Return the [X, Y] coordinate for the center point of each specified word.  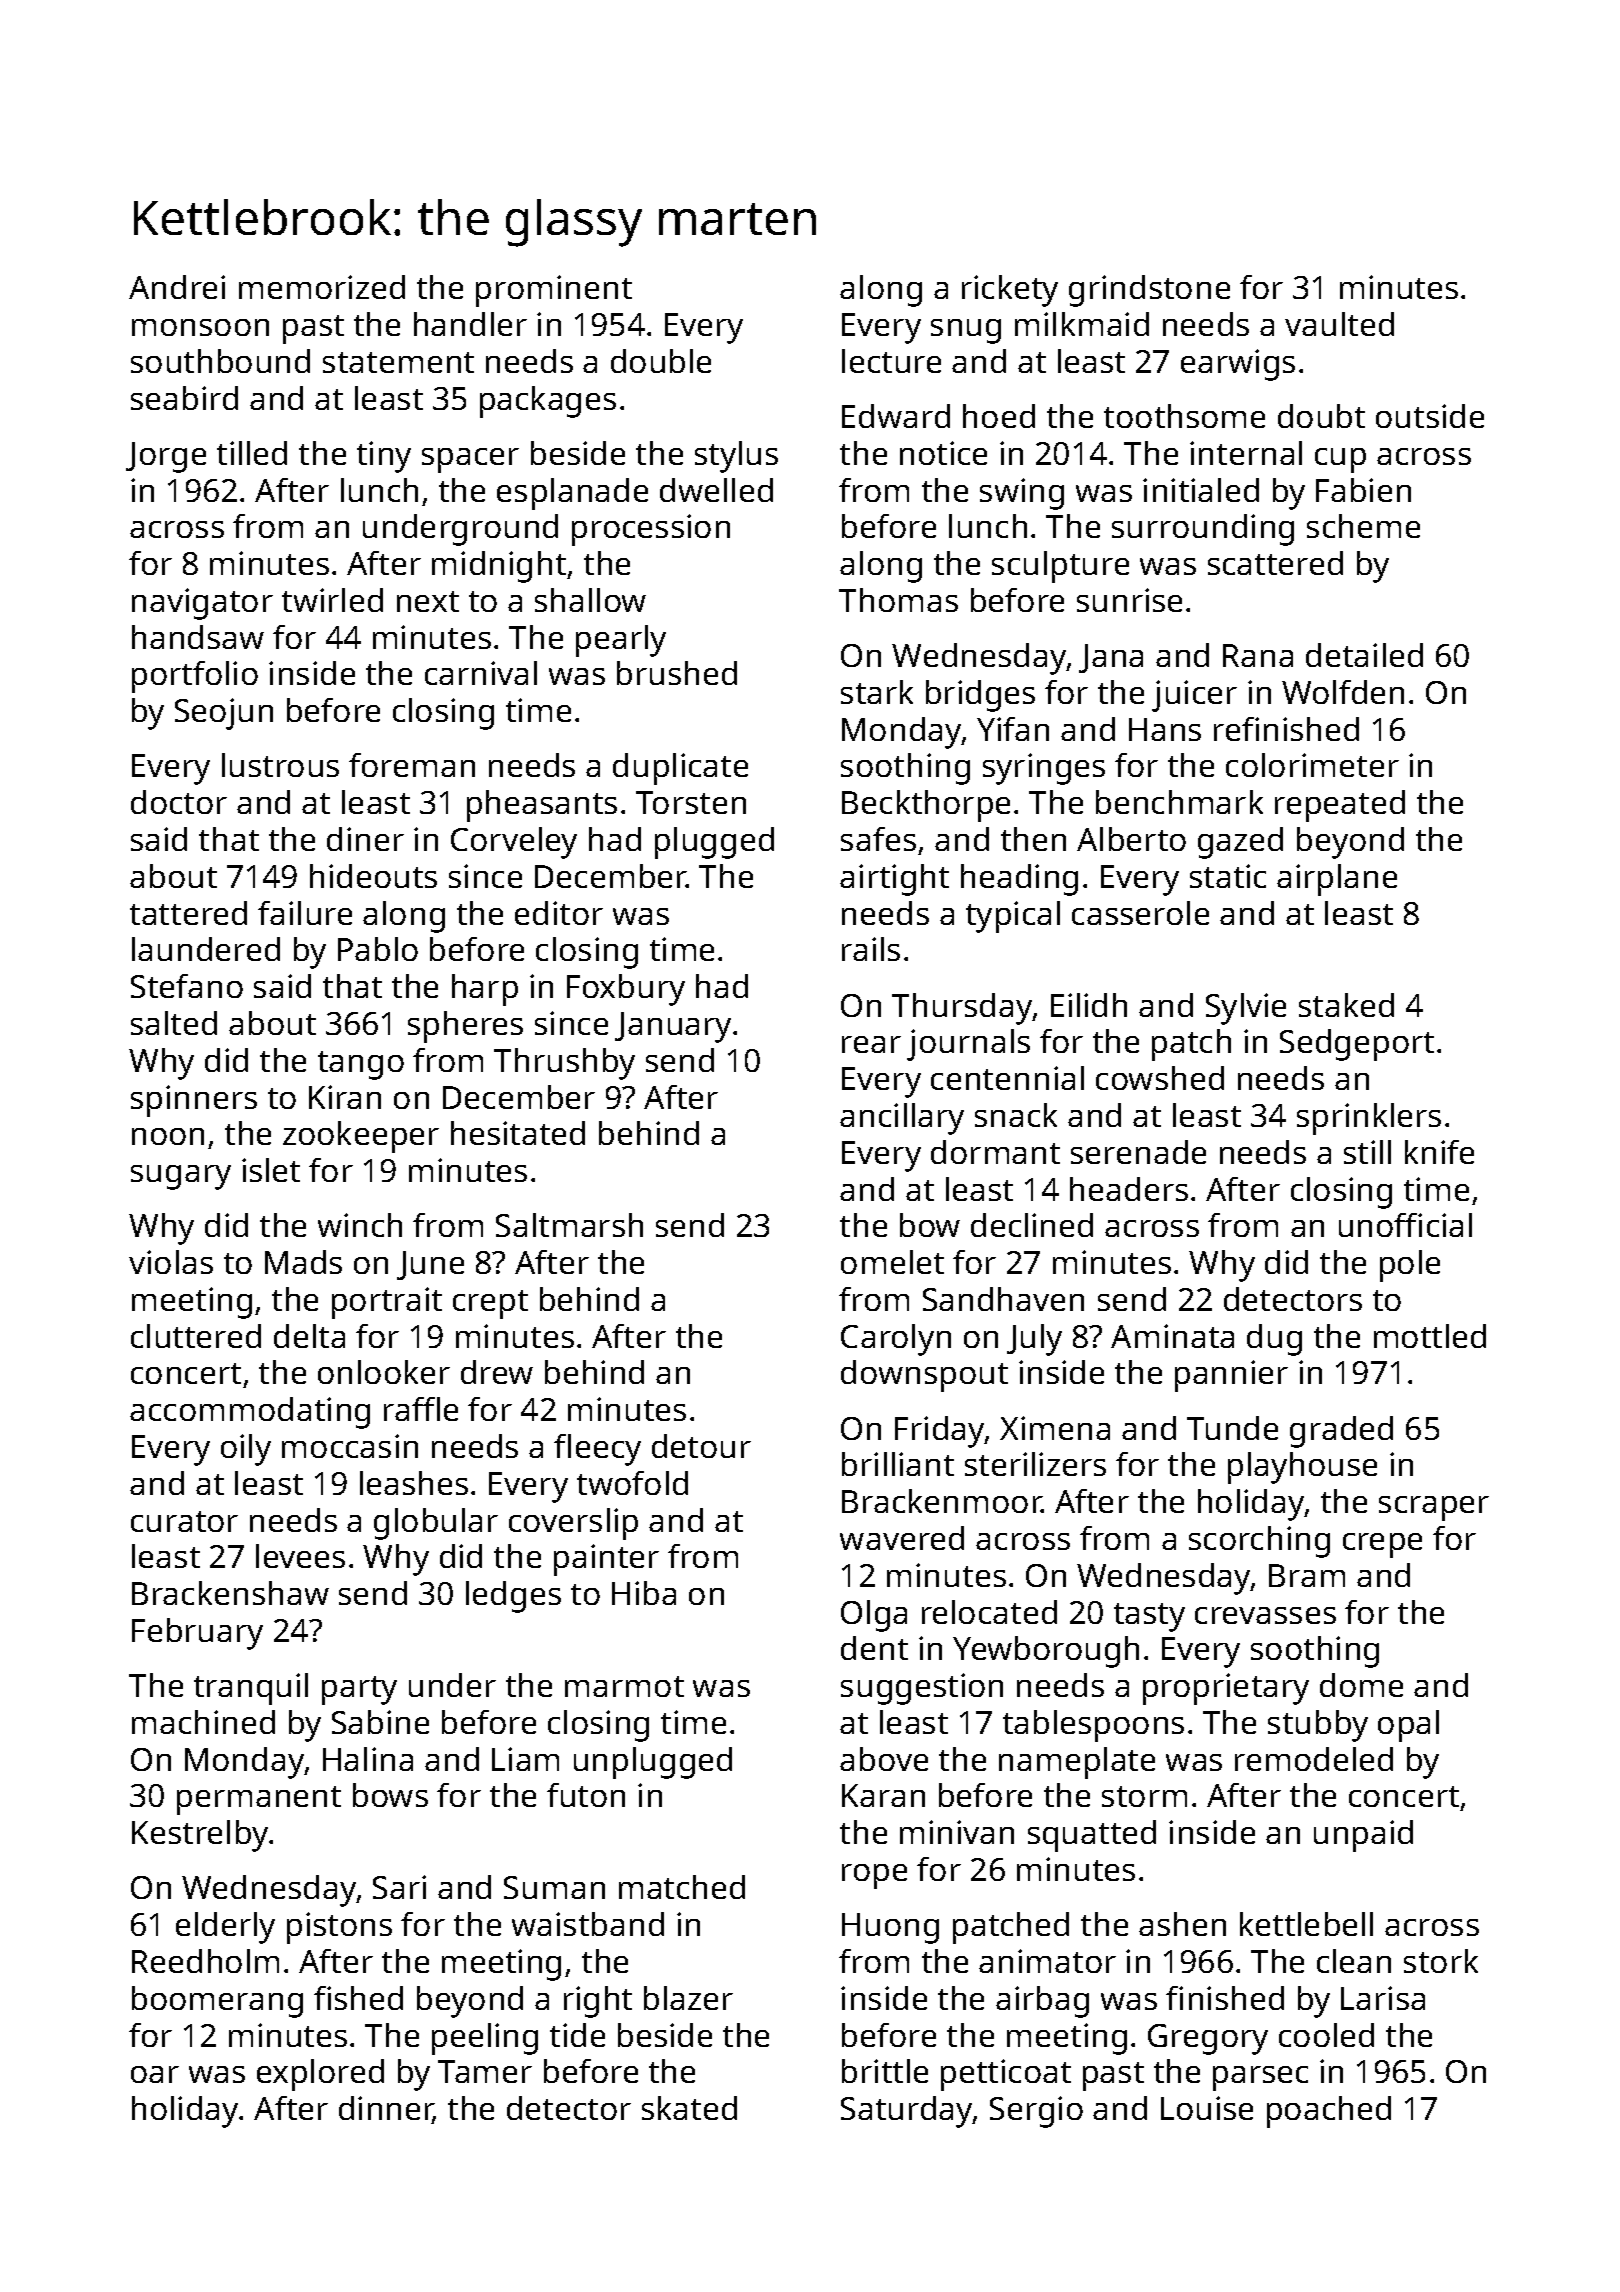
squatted [1092, 1836]
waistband [588, 1924]
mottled [1430, 1336]
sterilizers [1035, 1464]
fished [358, 1998]
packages [548, 402]
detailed [1364, 655]
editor [559, 913]
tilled [252, 453]
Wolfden [1343, 692]
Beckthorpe [926, 806]
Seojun [224, 714]
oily [246, 1450]
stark [877, 692]
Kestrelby [200, 1836]
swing [1022, 494]
